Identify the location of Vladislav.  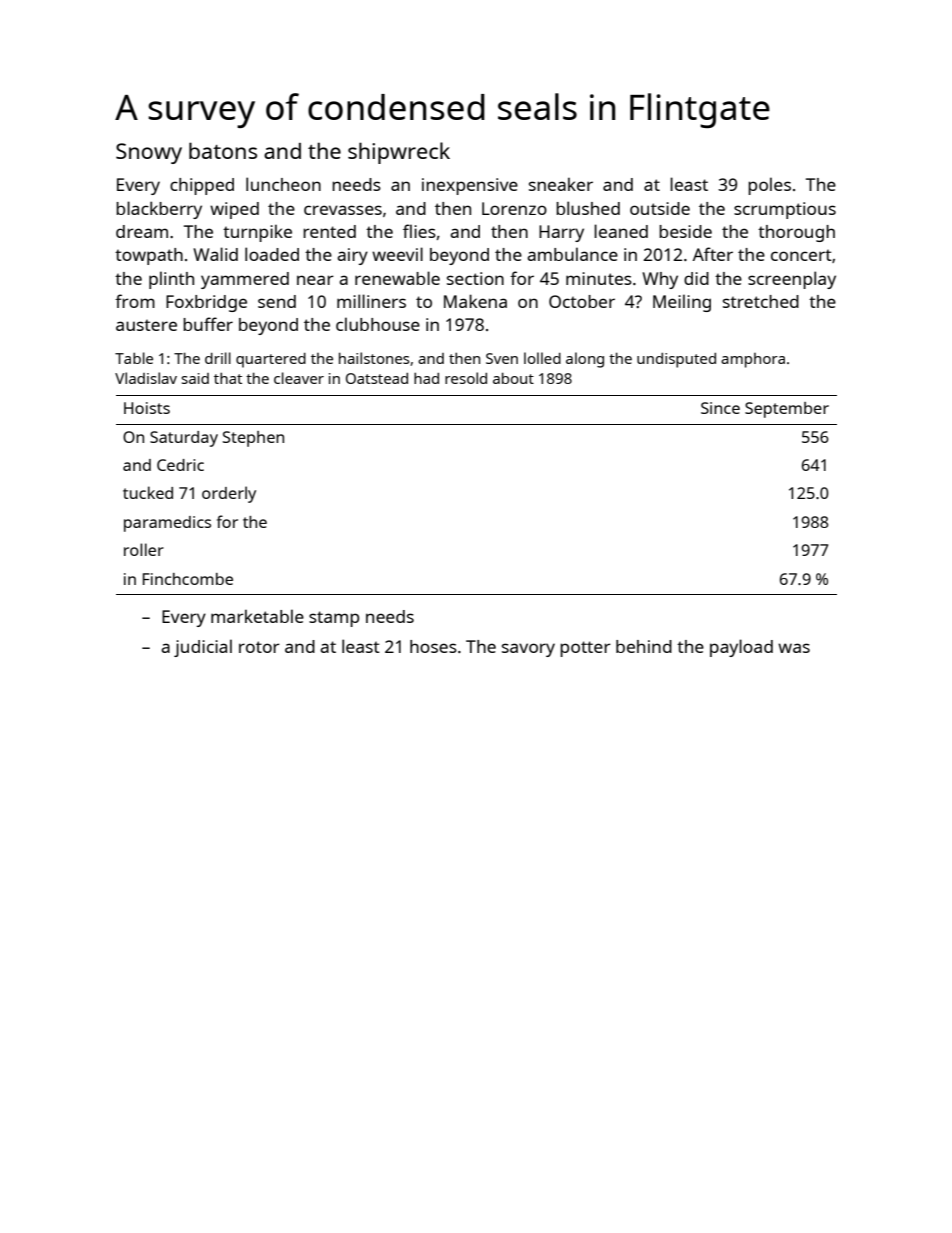
(146, 378).
